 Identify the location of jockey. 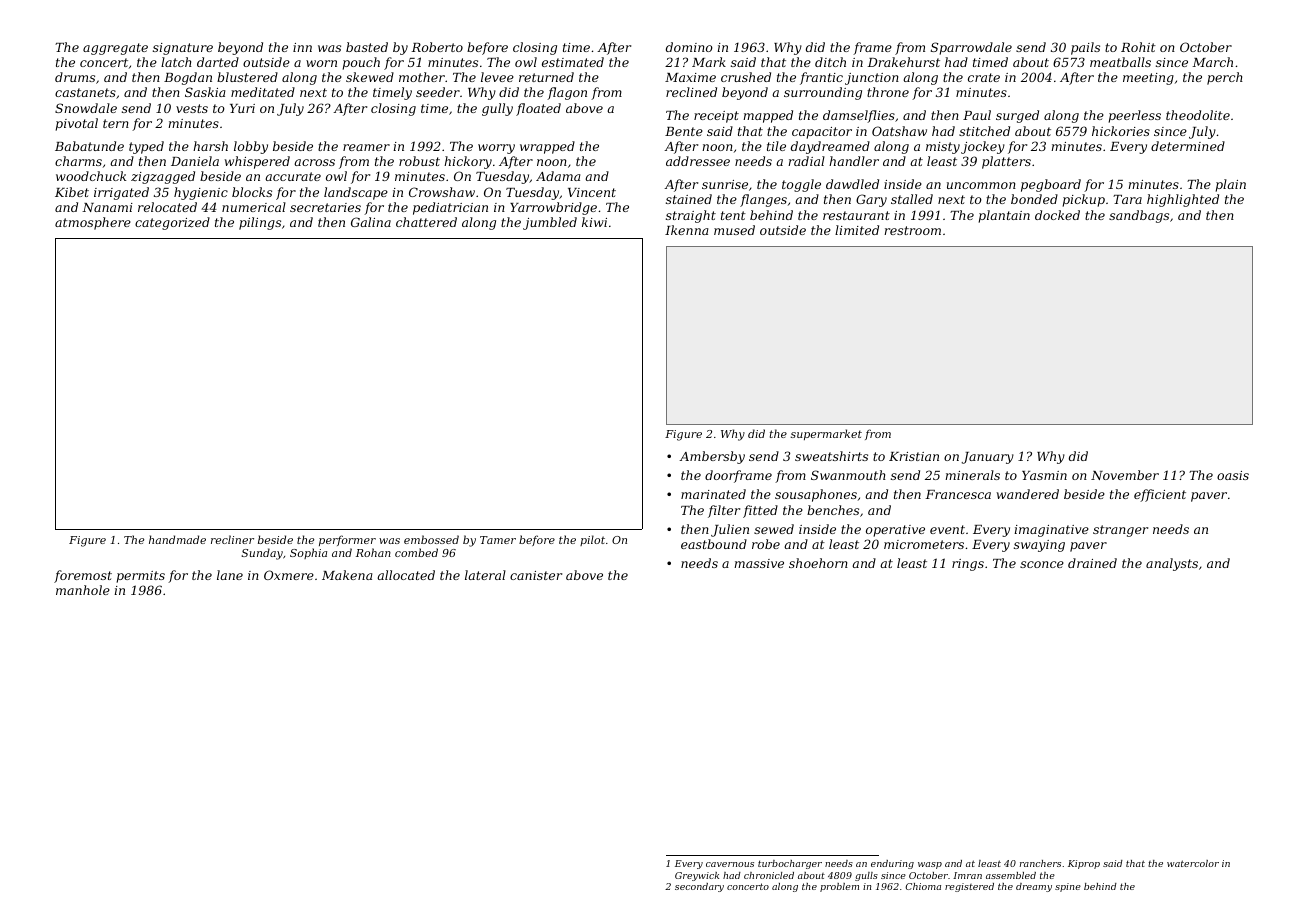
(983, 147).
